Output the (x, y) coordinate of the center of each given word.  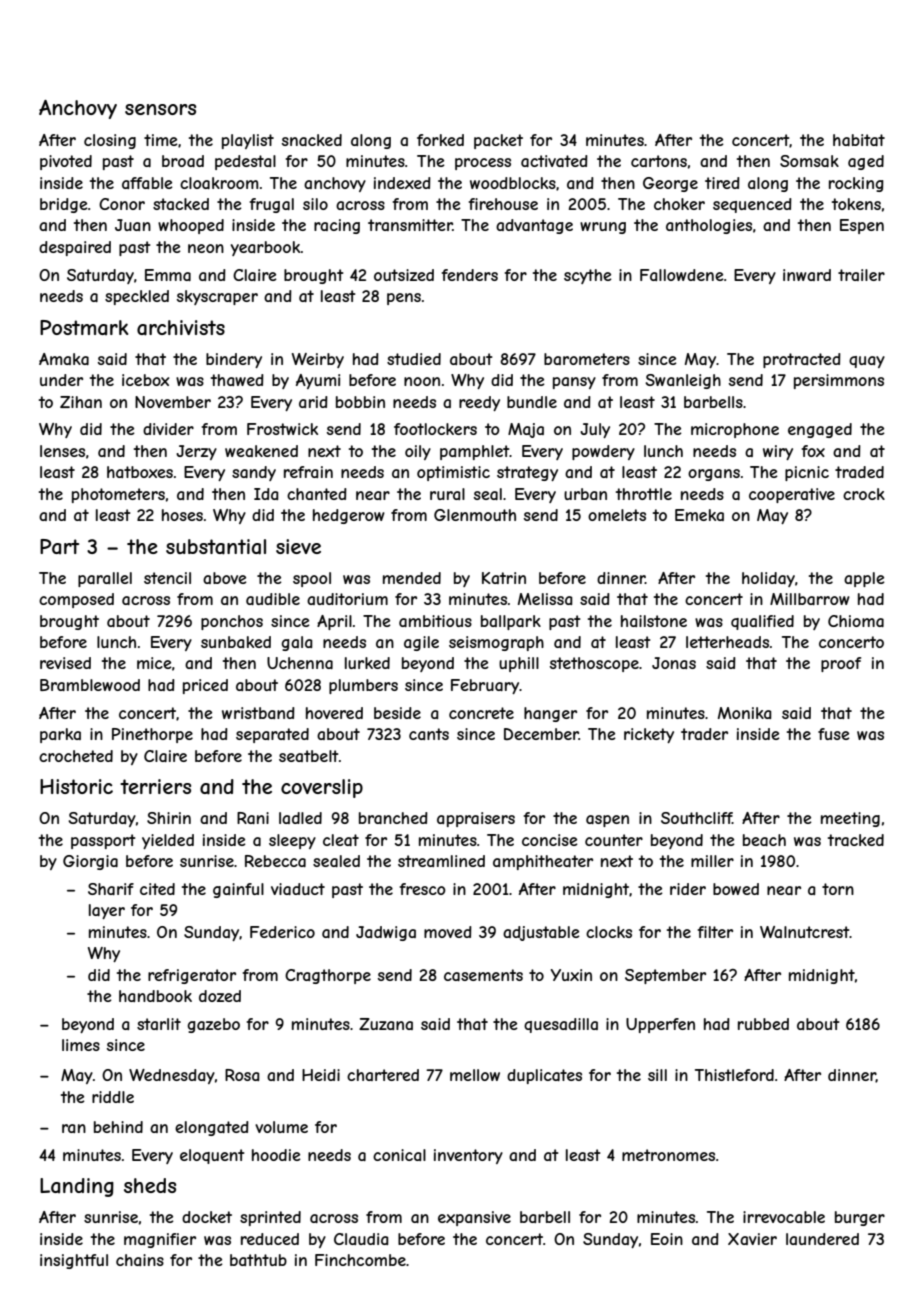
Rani (253, 818)
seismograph (496, 643)
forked (440, 140)
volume (281, 1127)
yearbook (265, 248)
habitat (859, 140)
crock (864, 494)
